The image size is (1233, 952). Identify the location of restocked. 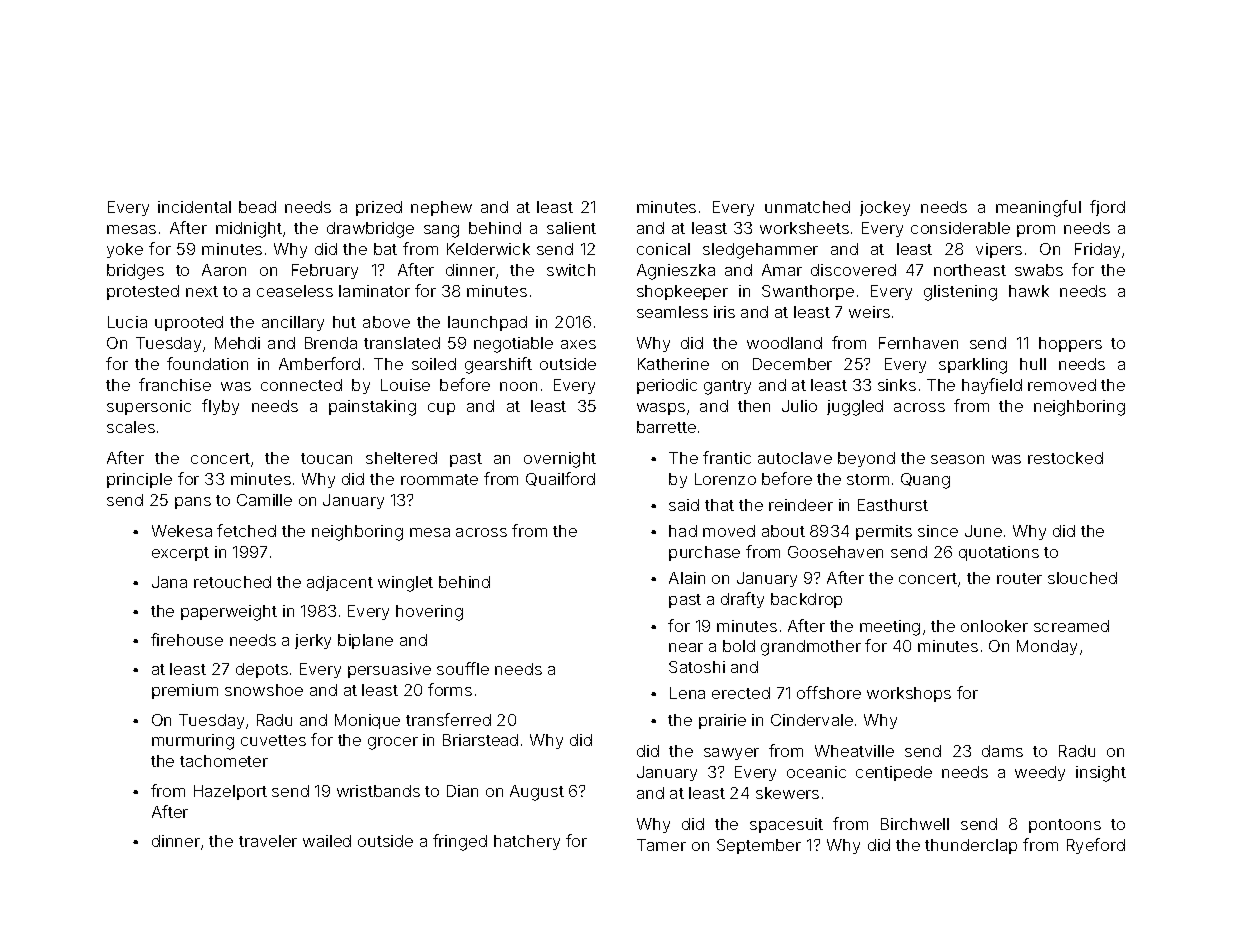
(1065, 458).
